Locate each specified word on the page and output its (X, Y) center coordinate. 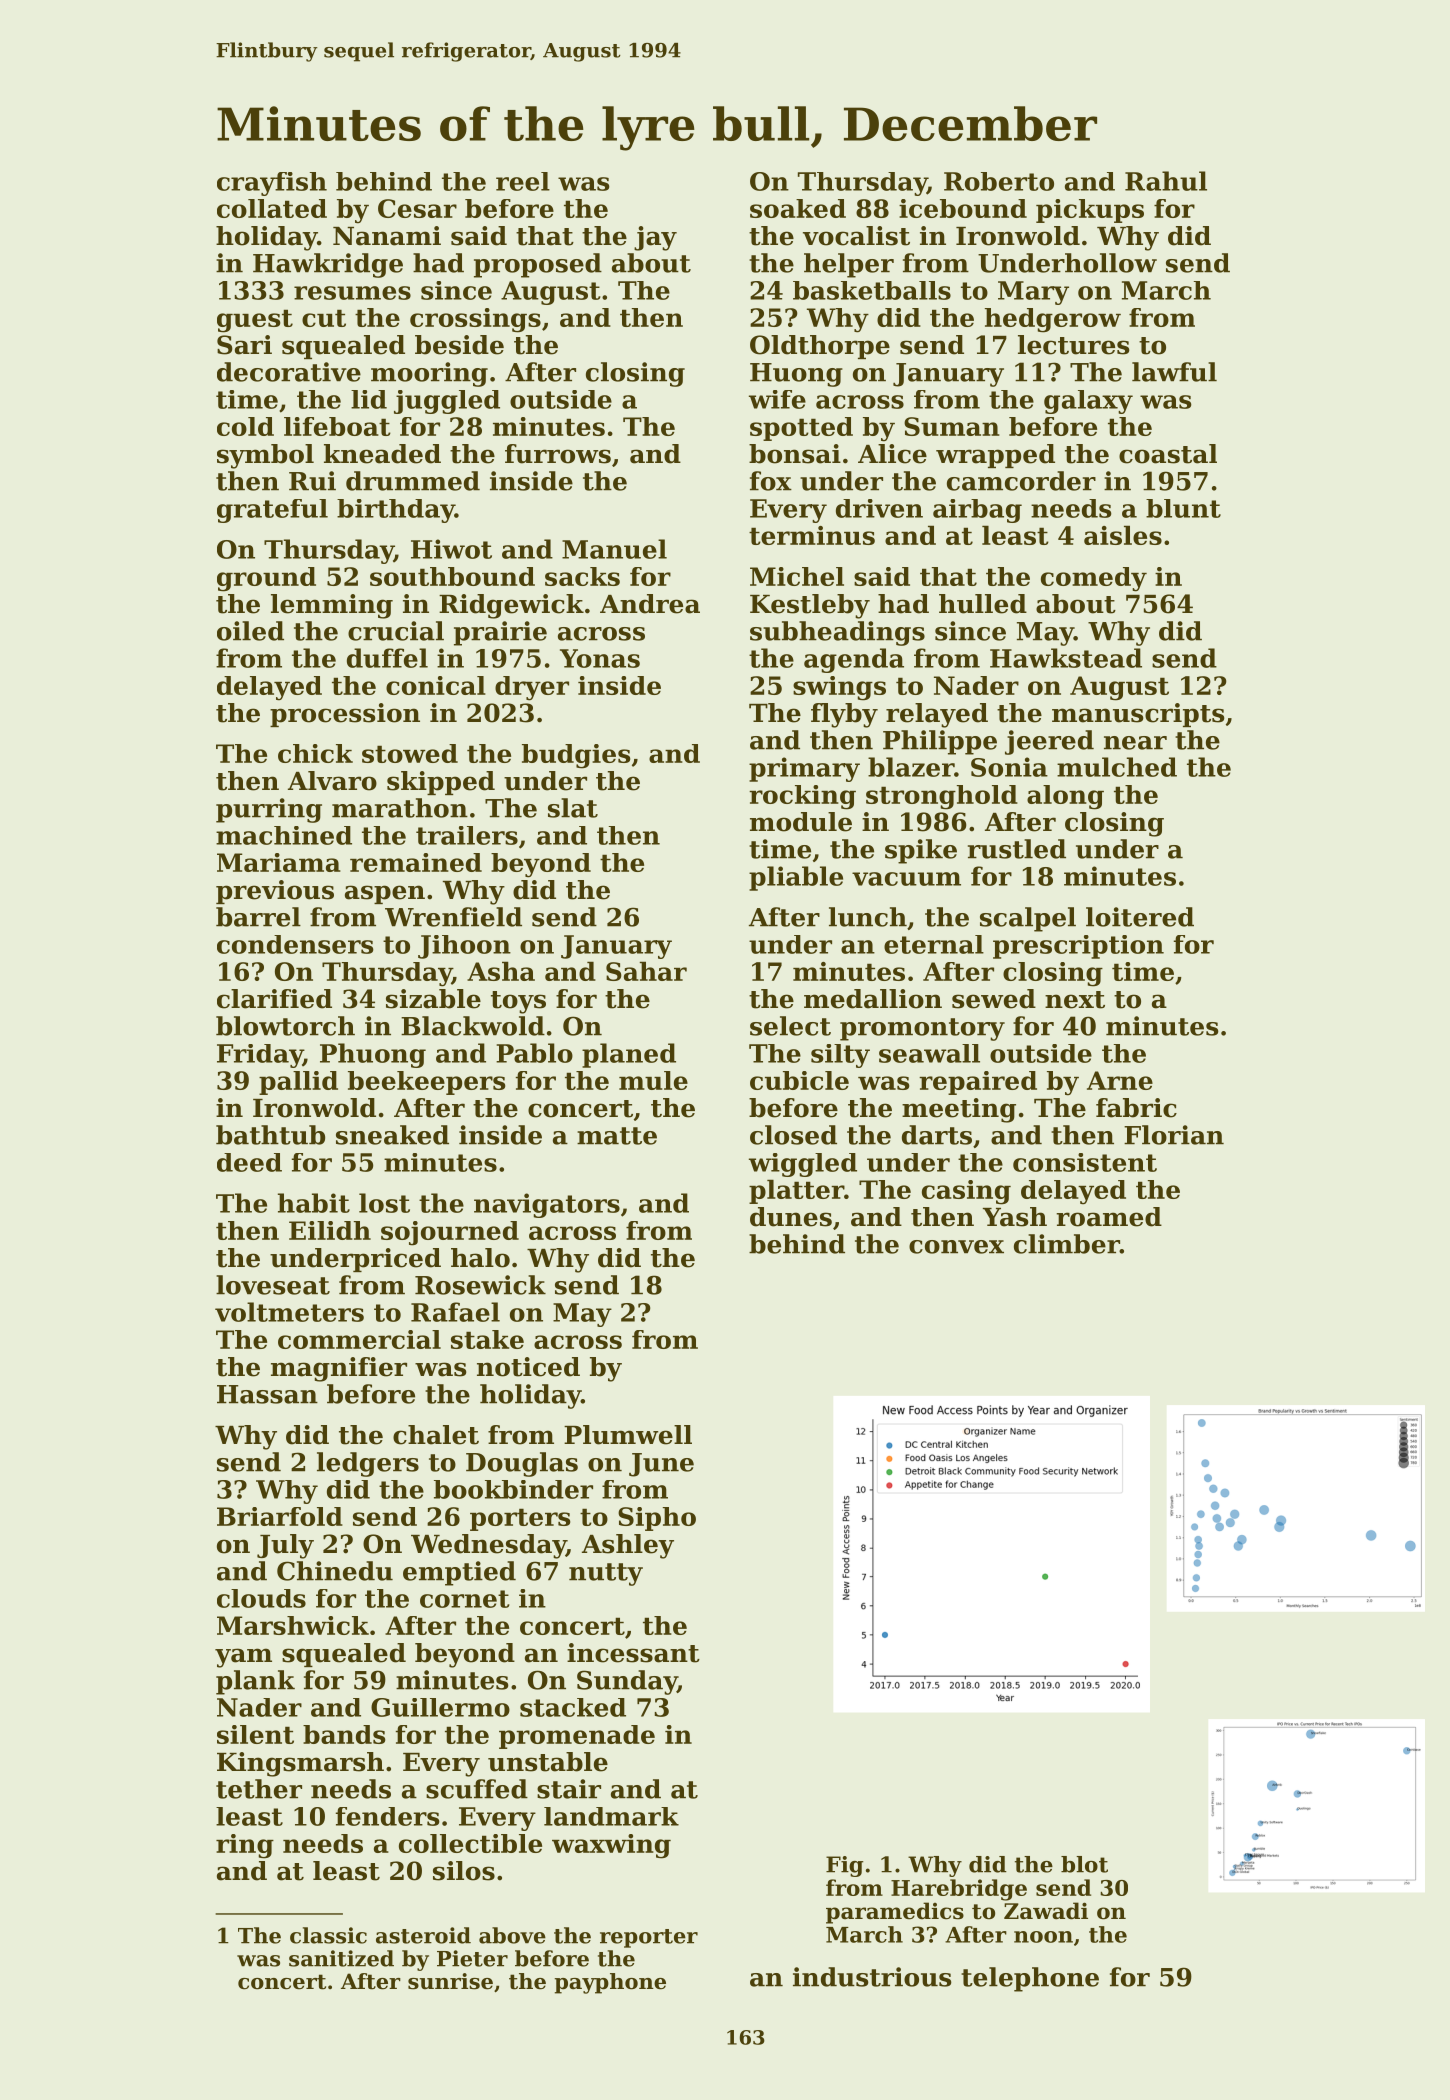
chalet (436, 1435)
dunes (791, 1217)
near (1135, 743)
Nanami (387, 236)
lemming (332, 606)
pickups (1090, 211)
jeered (1049, 742)
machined (284, 835)
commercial (359, 1339)
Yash (1015, 1217)
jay (655, 238)
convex (956, 1247)
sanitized (341, 1958)
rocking (802, 797)
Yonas (600, 658)
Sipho (657, 1519)
